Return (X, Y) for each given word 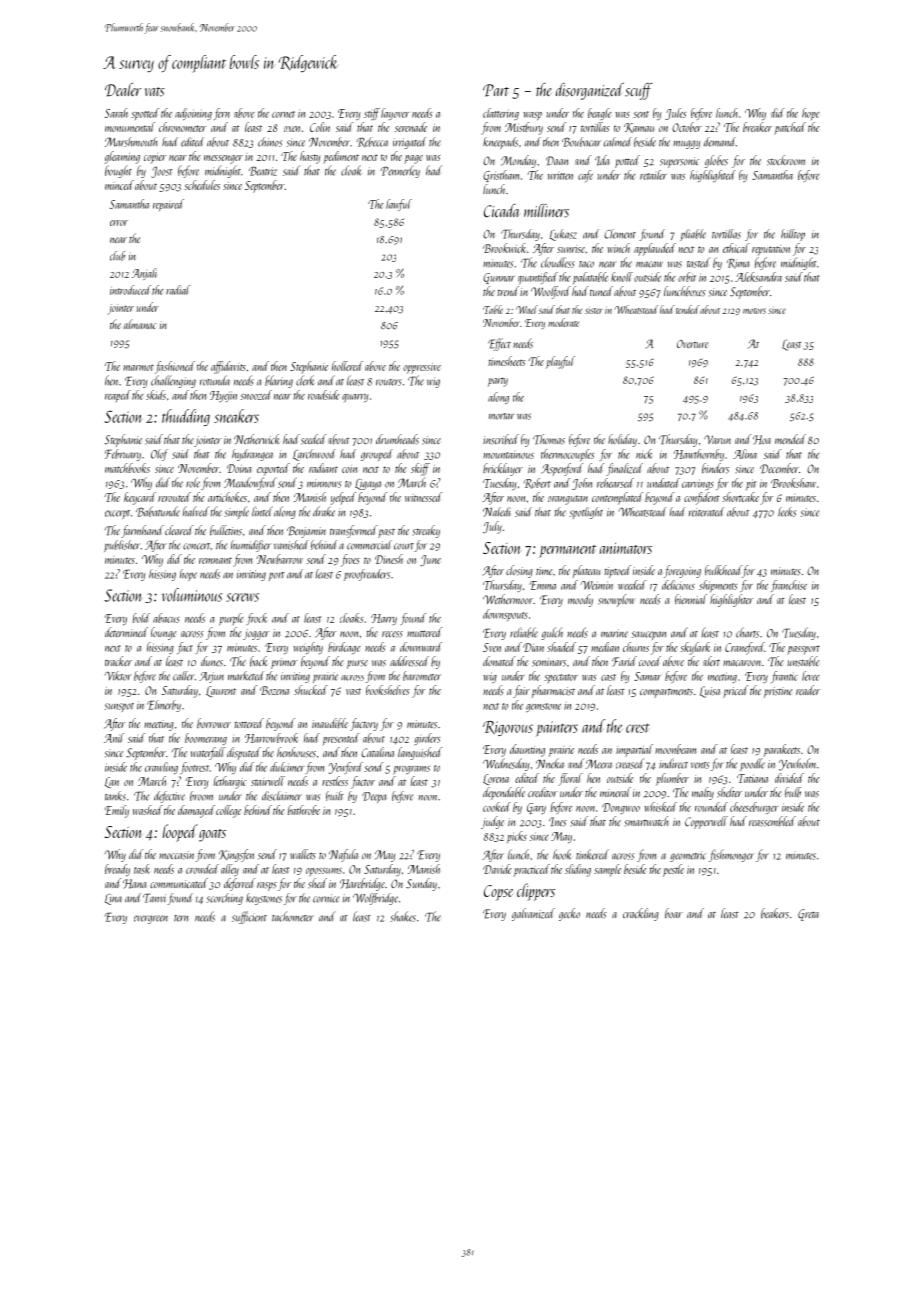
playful (560, 362)
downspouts (505, 615)
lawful (399, 205)
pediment (341, 157)
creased (630, 763)
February (123, 455)
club (117, 256)
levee (811, 676)
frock (257, 619)
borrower (214, 723)
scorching (225, 899)
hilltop (793, 235)
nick (644, 454)
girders (427, 739)
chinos (270, 142)
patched (790, 128)
